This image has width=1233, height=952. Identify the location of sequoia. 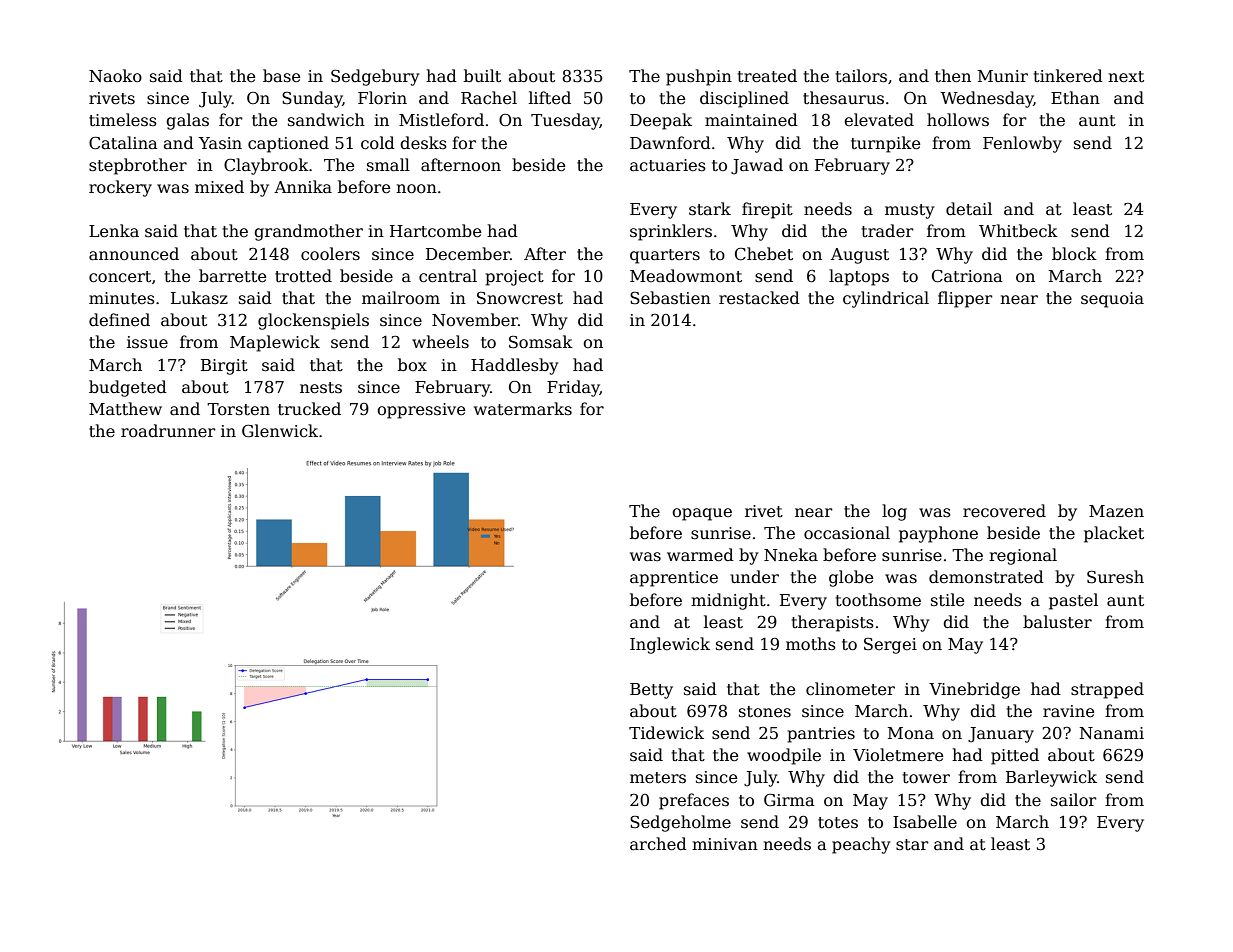
(1112, 300).
